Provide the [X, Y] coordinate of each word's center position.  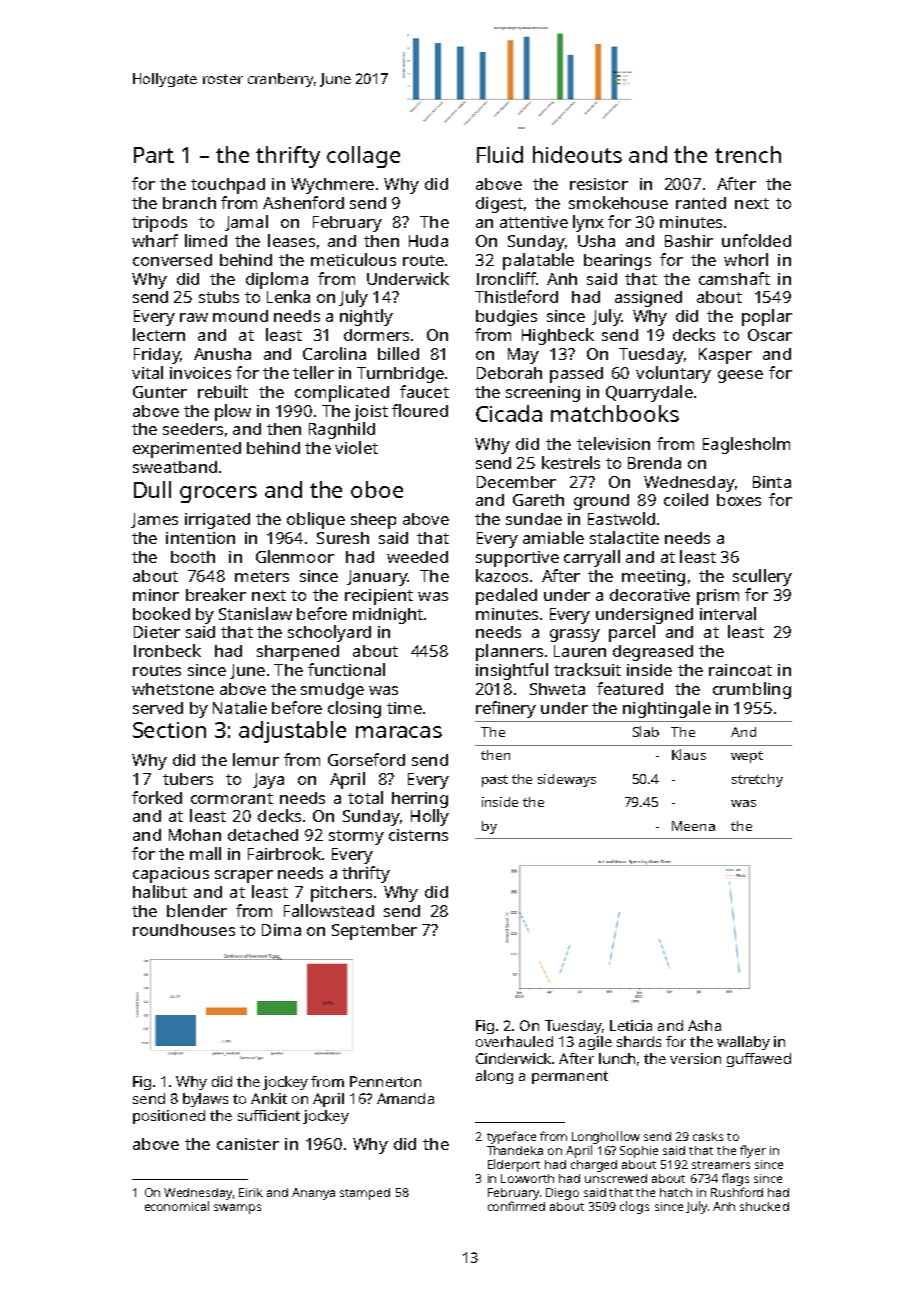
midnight [388, 616]
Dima [281, 930]
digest [499, 205]
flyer [753, 1151]
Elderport [514, 1165]
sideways [567, 780]
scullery [762, 577]
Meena [693, 826]
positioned [169, 1117]
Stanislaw [255, 613]
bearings [617, 262]
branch [189, 203]
